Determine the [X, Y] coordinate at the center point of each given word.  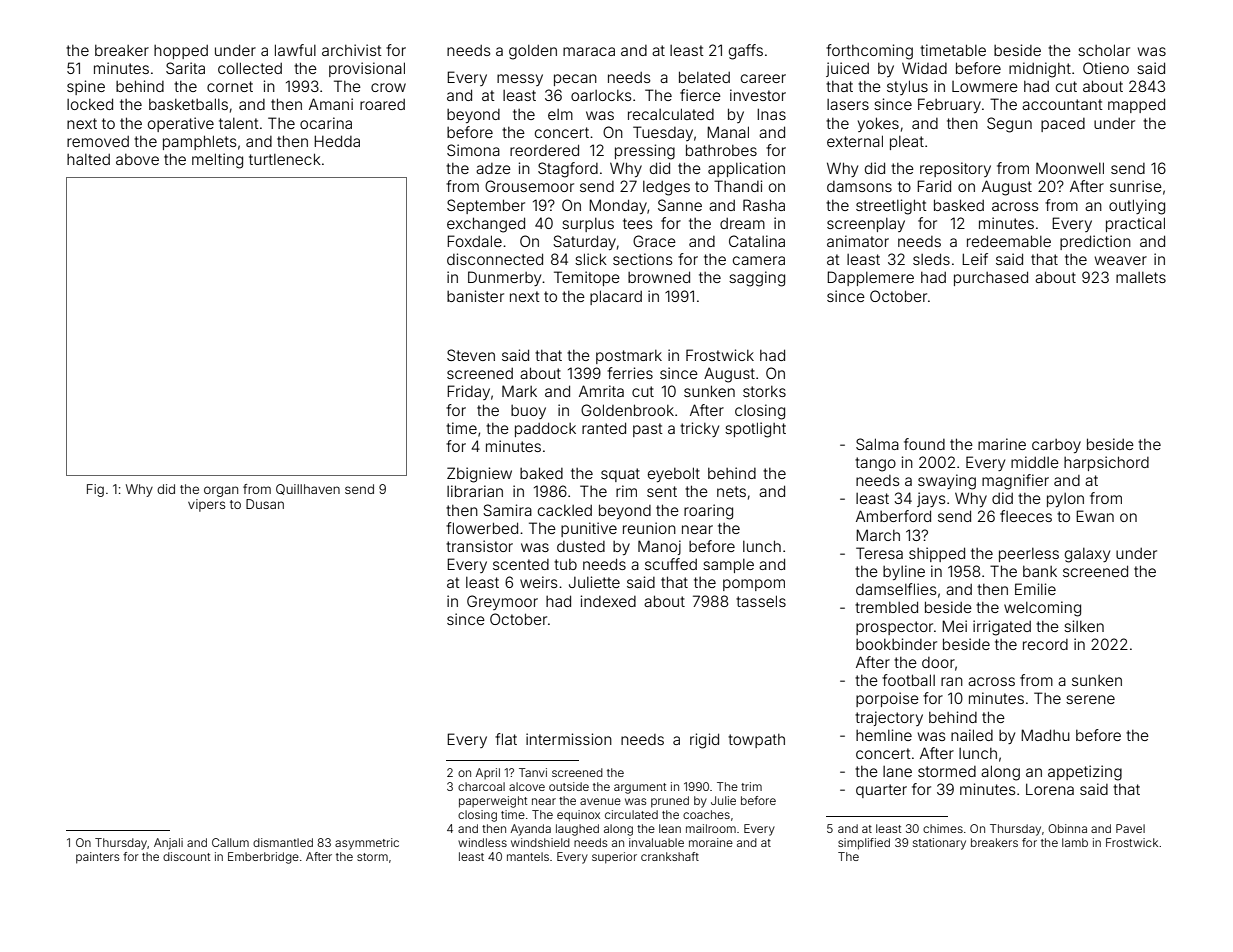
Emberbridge [263, 858]
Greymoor [502, 602]
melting [217, 161]
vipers [206, 505]
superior [614, 858]
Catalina [757, 241]
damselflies [896, 589]
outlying [1137, 207]
